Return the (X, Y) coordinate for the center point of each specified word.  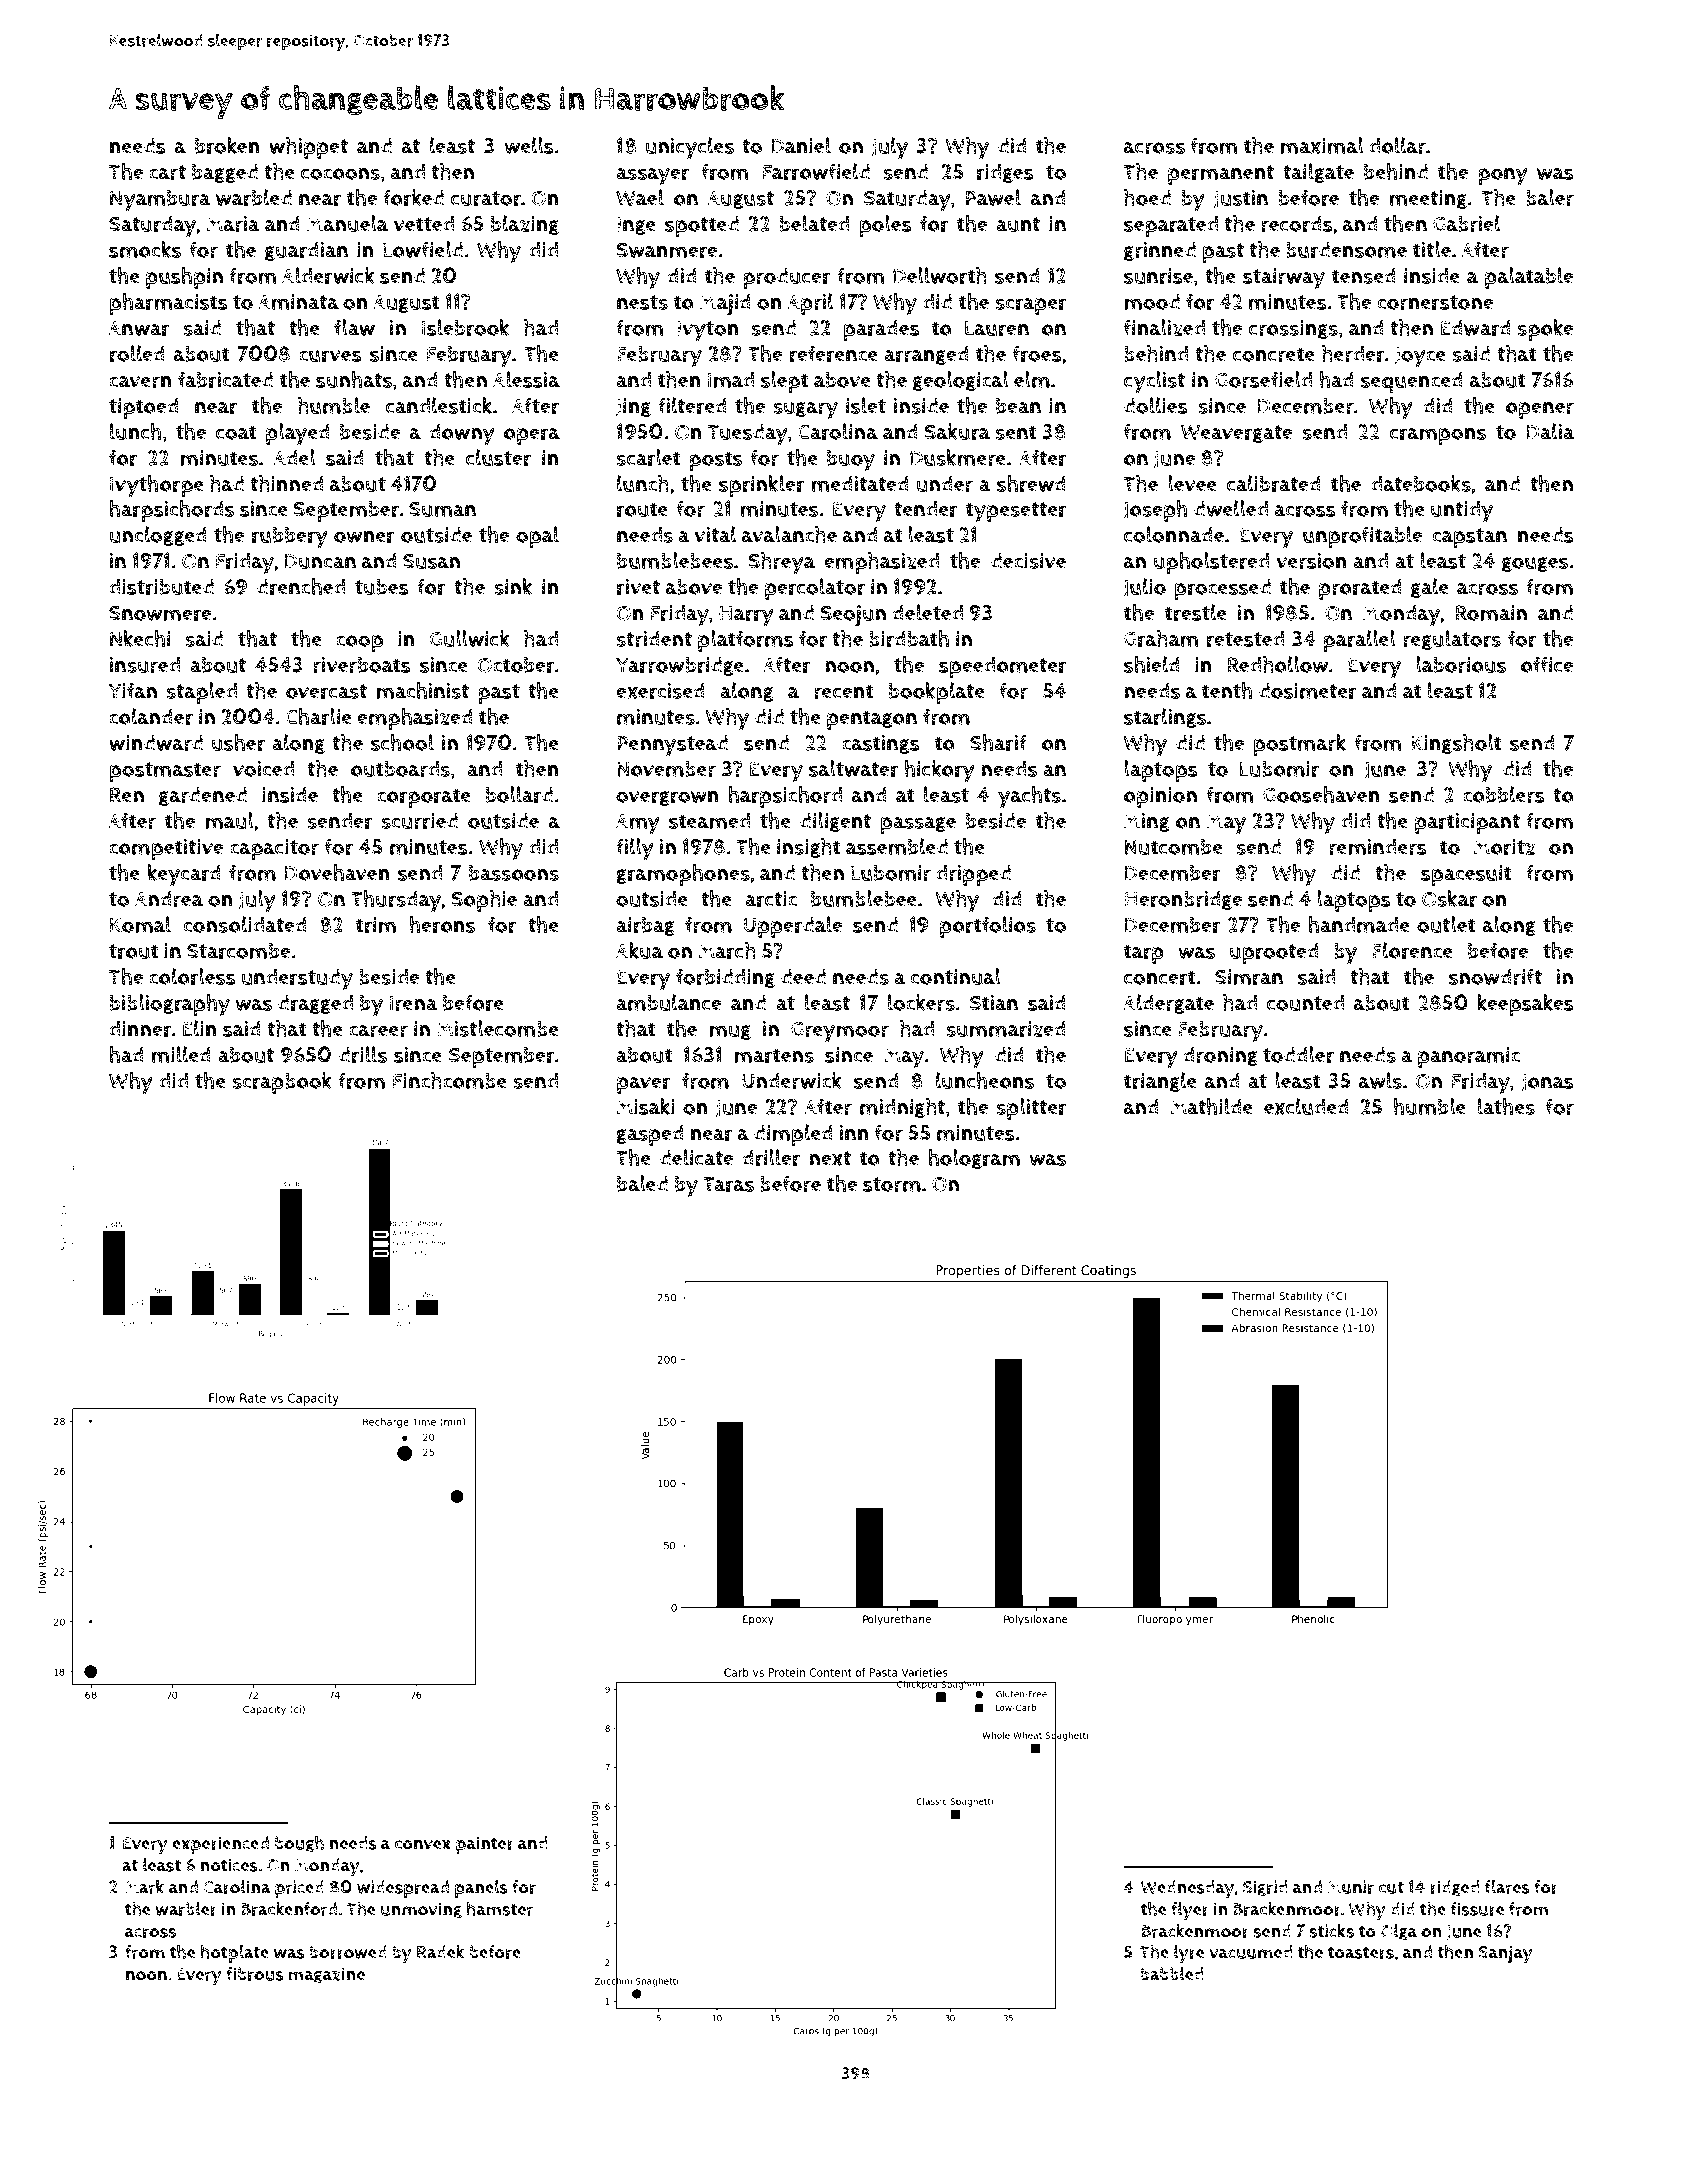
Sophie (484, 901)
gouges (1535, 564)
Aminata (298, 302)
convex (423, 1844)
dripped (973, 875)
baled (642, 1183)
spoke (1545, 330)
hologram (974, 1159)
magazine (326, 1975)
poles (886, 226)
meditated (860, 484)
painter (485, 1845)
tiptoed (144, 408)
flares (1507, 1887)
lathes (1506, 1106)
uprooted (1274, 953)
